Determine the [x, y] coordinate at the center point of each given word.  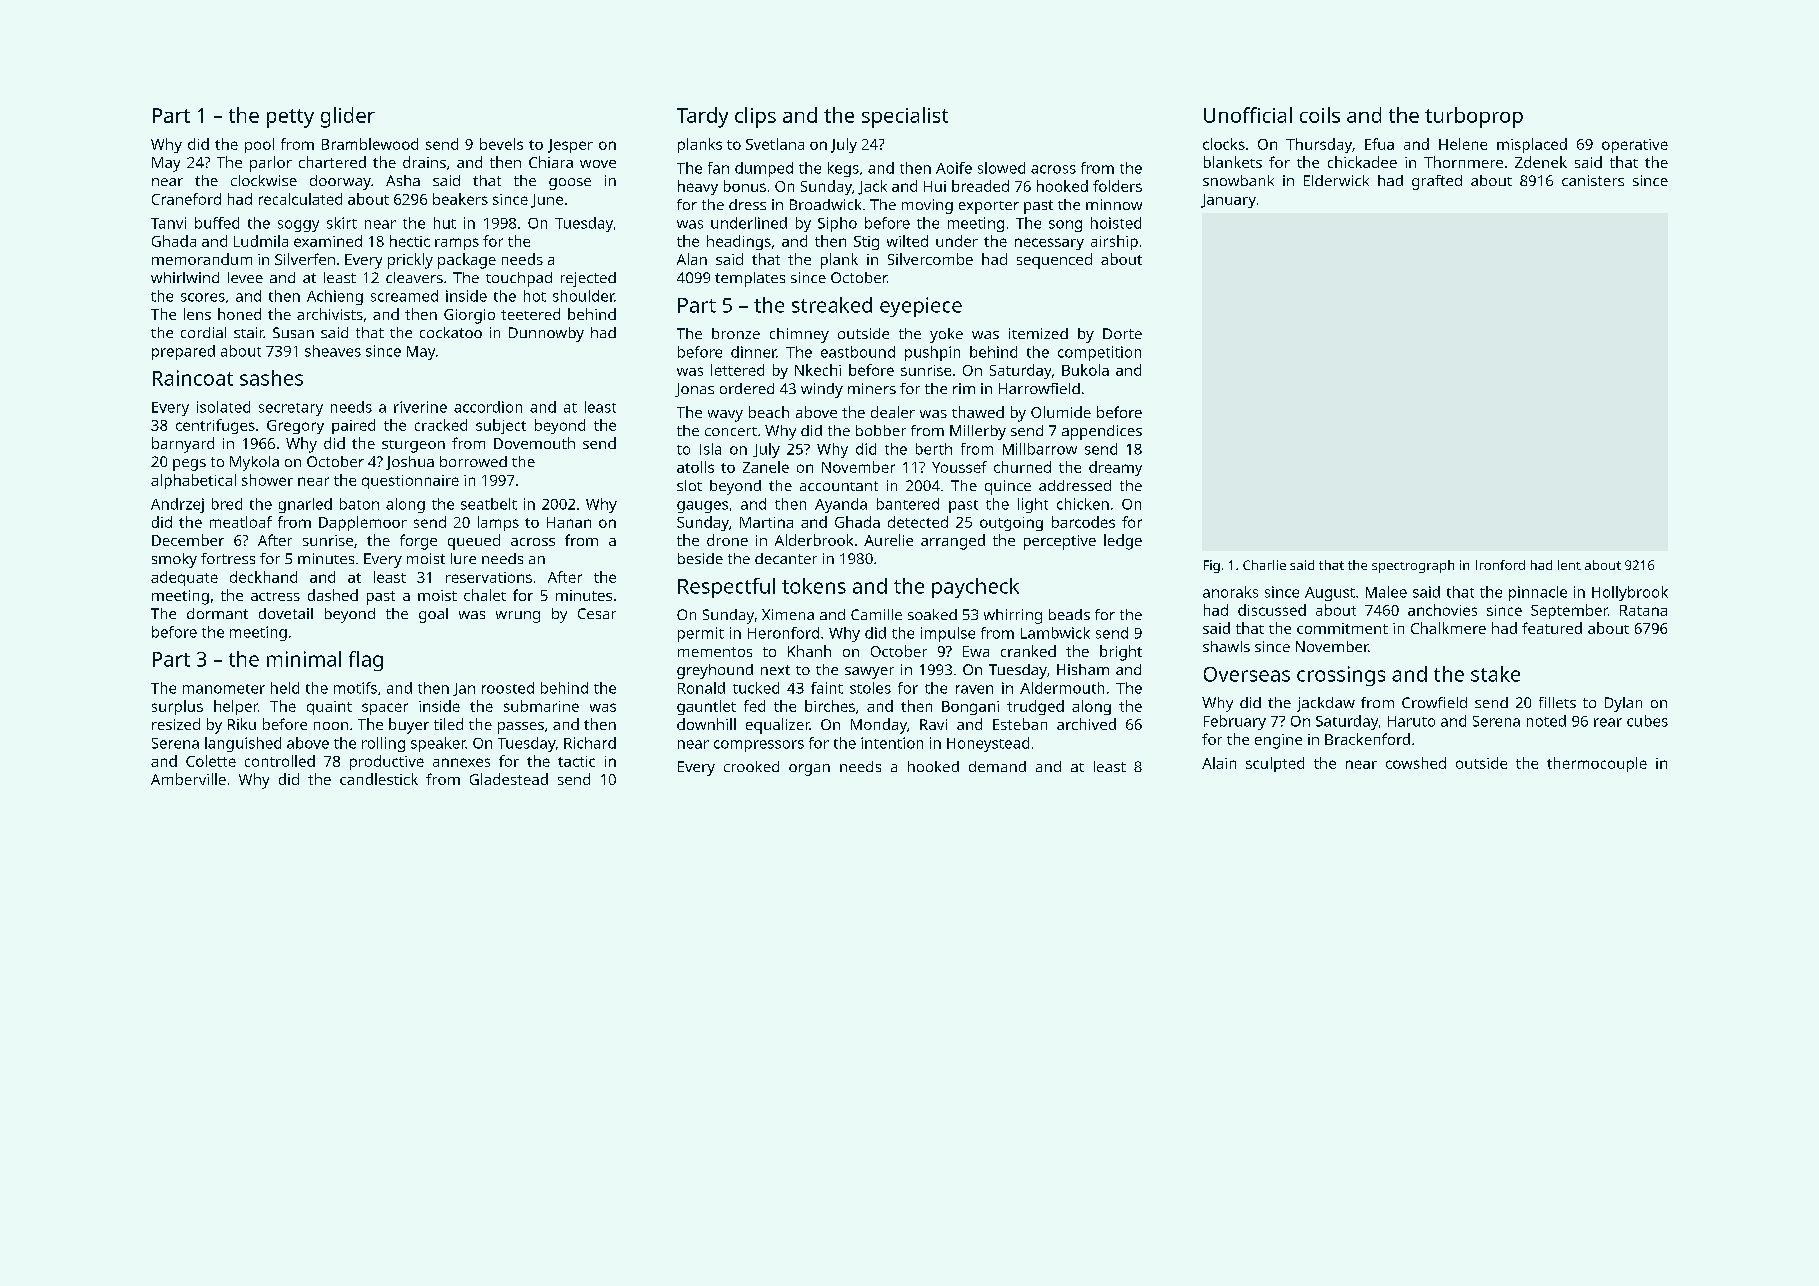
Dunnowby [546, 334]
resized [176, 724]
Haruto [1411, 721]
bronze [736, 333]
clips [755, 117]
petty [290, 118]
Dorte [1122, 333]
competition [1099, 353]
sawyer [869, 673]
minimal [304, 659]
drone [727, 540]
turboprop [1474, 117]
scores [203, 297]
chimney [799, 335]
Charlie [1264, 565]
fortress [228, 558]
